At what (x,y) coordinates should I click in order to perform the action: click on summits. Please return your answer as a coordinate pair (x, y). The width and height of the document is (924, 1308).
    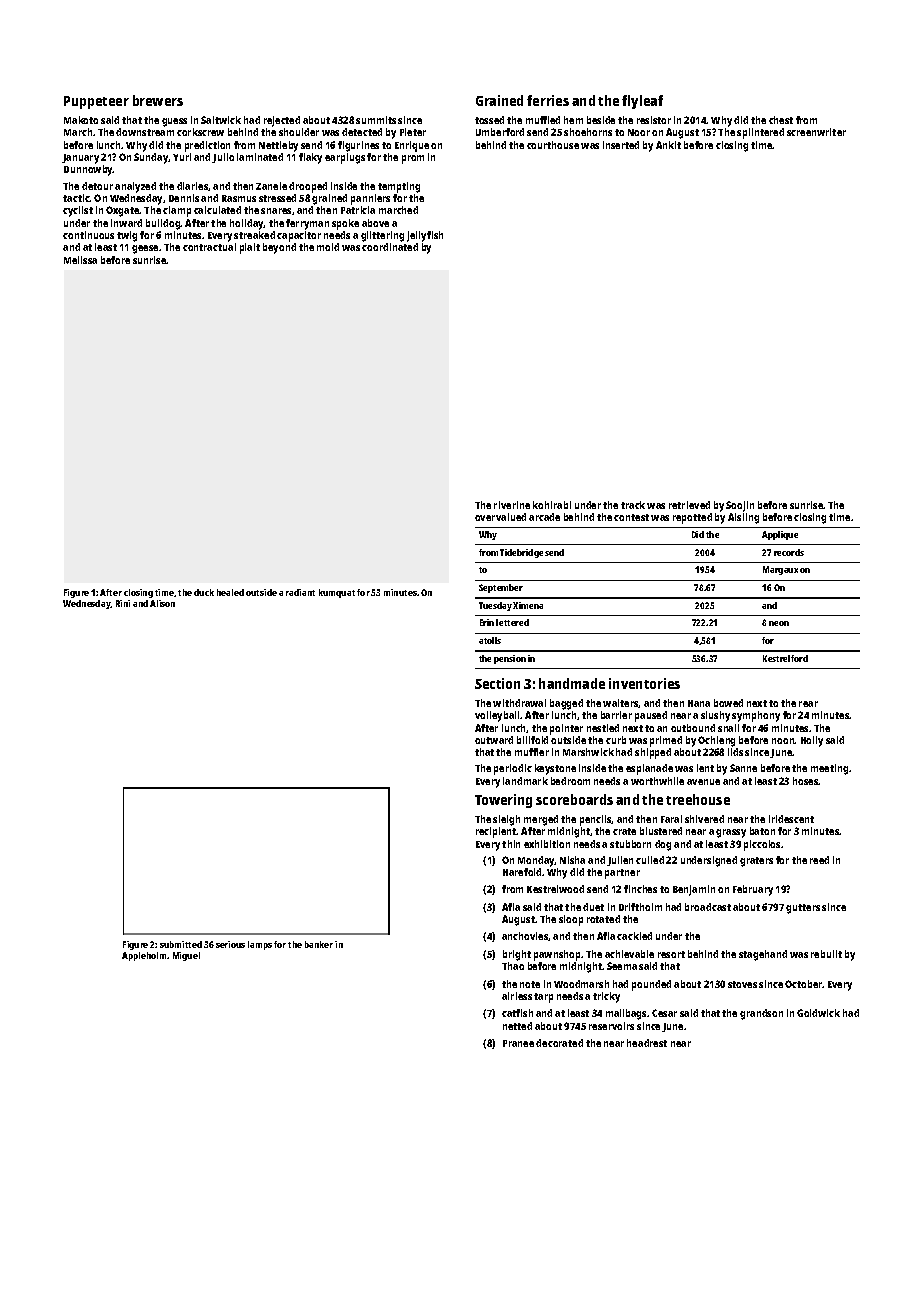
    Looking at the image, I should click on (376, 120).
